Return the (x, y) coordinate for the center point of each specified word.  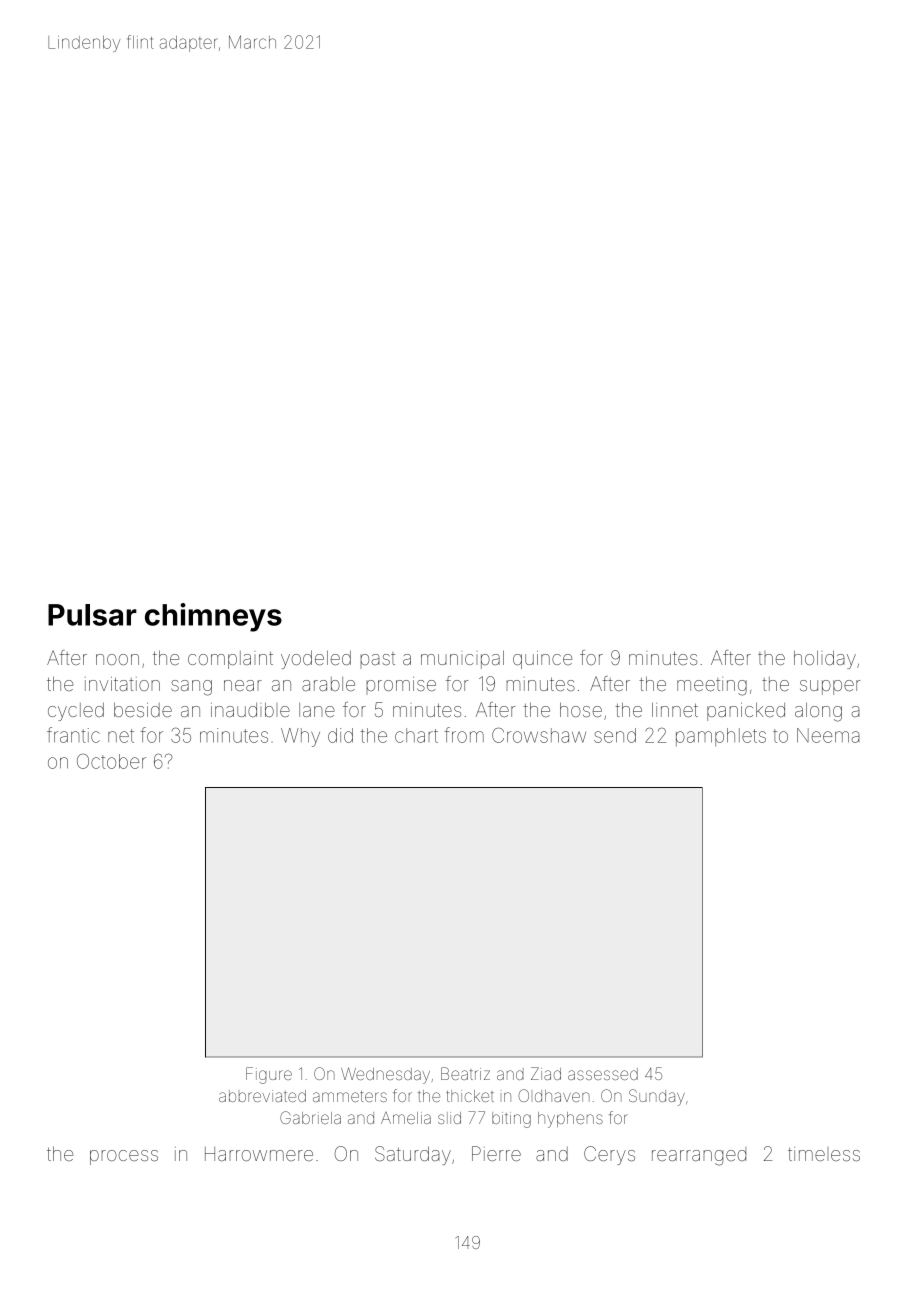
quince (542, 660)
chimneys (213, 617)
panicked (746, 711)
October (111, 761)
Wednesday (385, 1075)
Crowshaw (539, 735)
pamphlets (721, 737)
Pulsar (92, 615)
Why (300, 737)
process (124, 1157)
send (615, 735)
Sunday (657, 1097)
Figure (269, 1075)
